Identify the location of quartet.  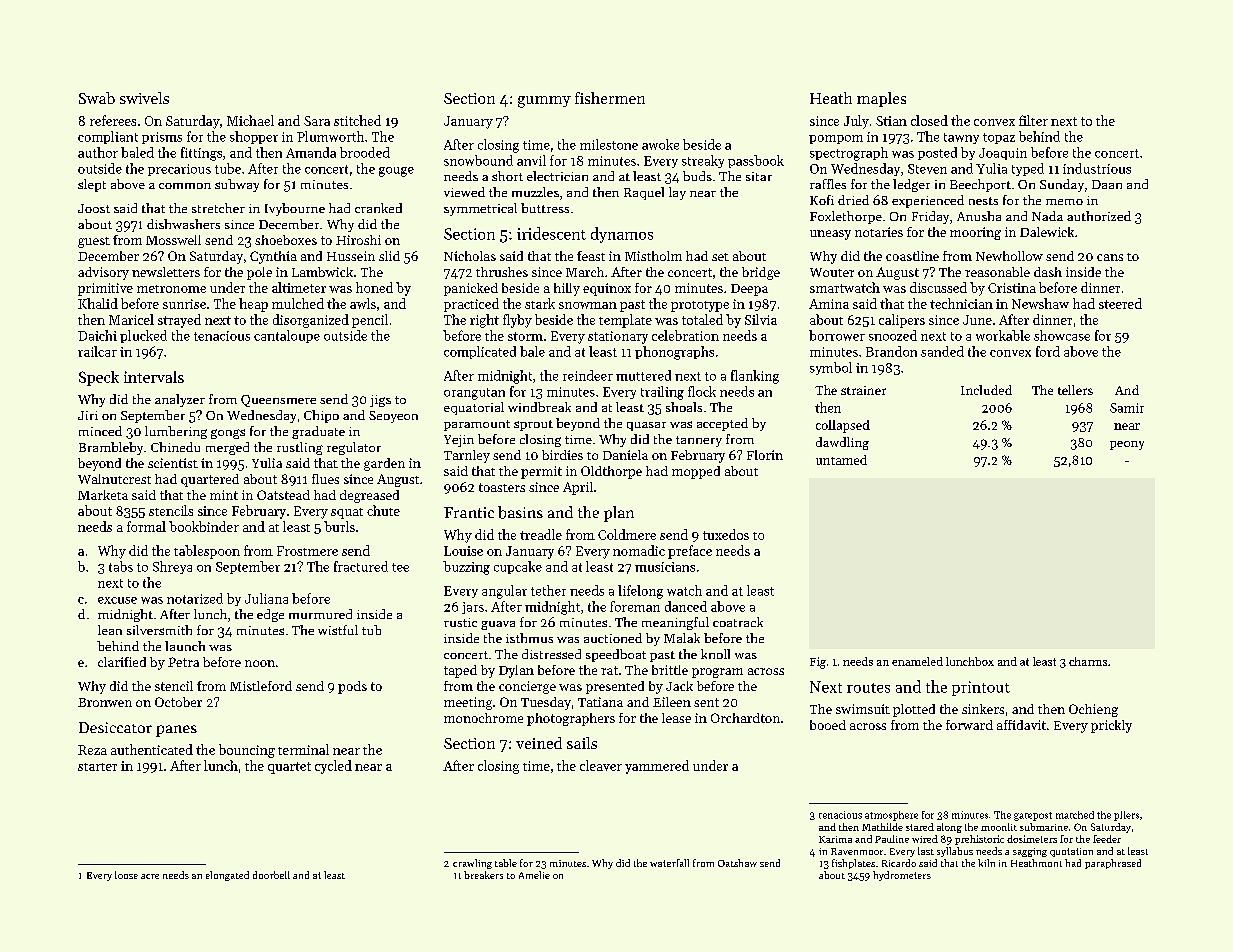
(289, 768).
